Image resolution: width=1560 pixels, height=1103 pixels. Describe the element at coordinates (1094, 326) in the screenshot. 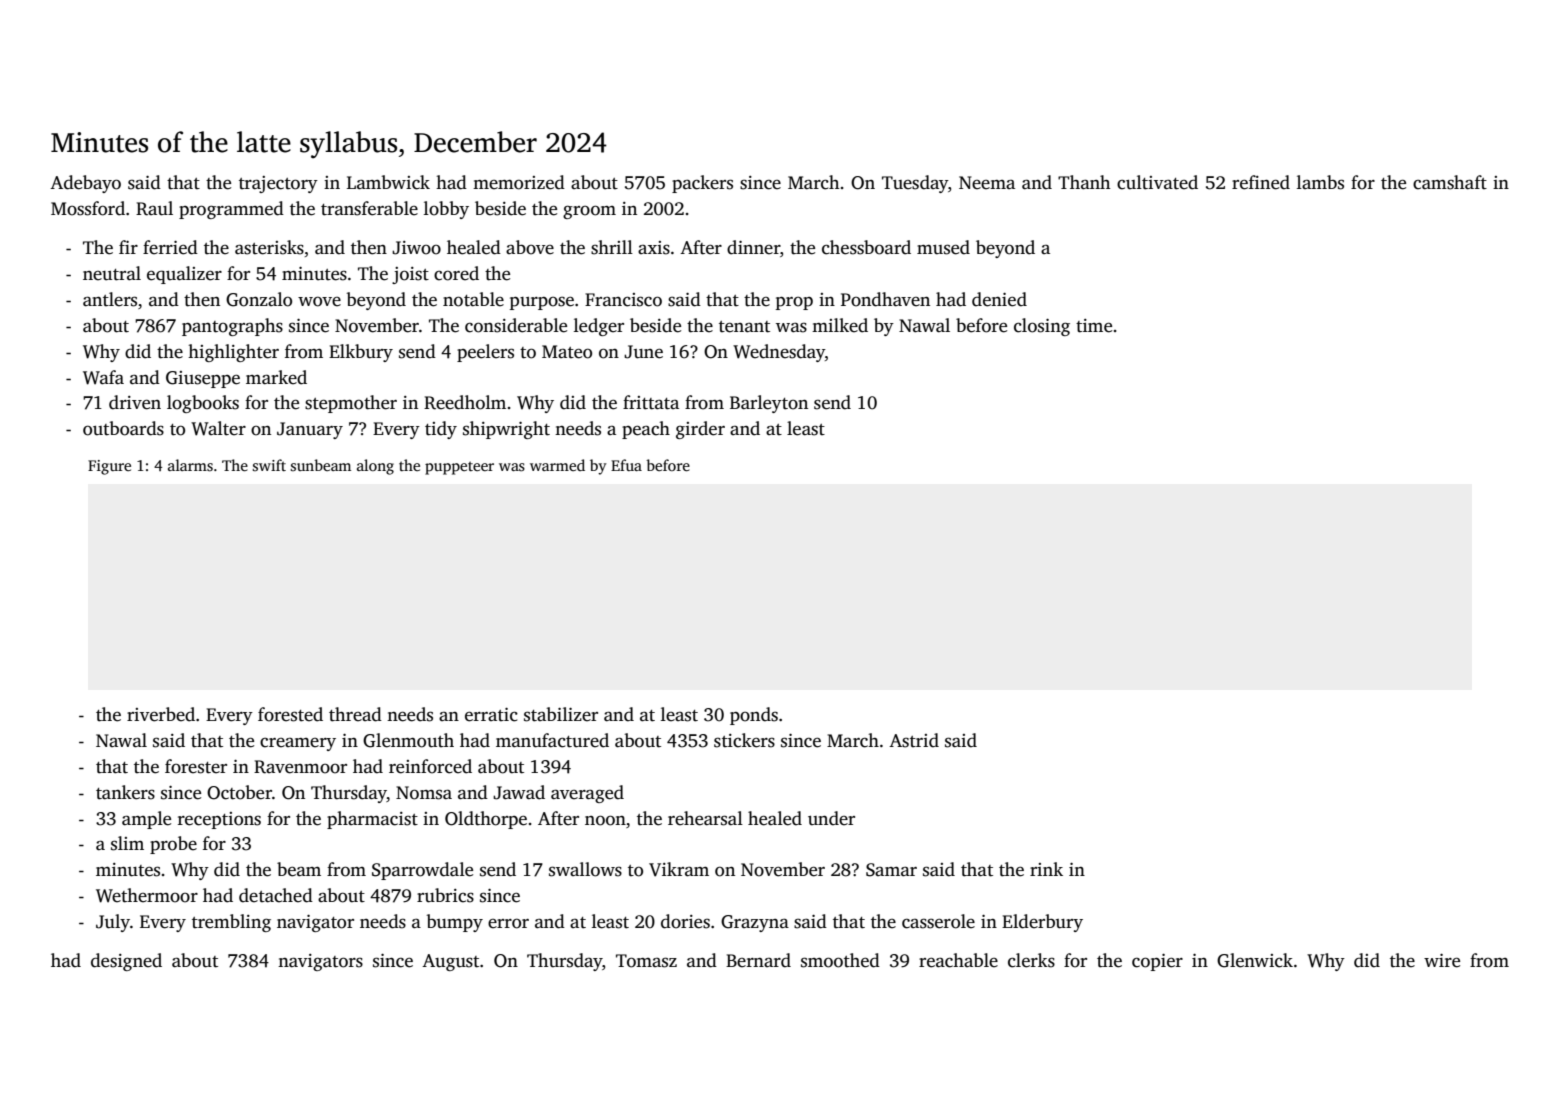

I see `time` at that location.
